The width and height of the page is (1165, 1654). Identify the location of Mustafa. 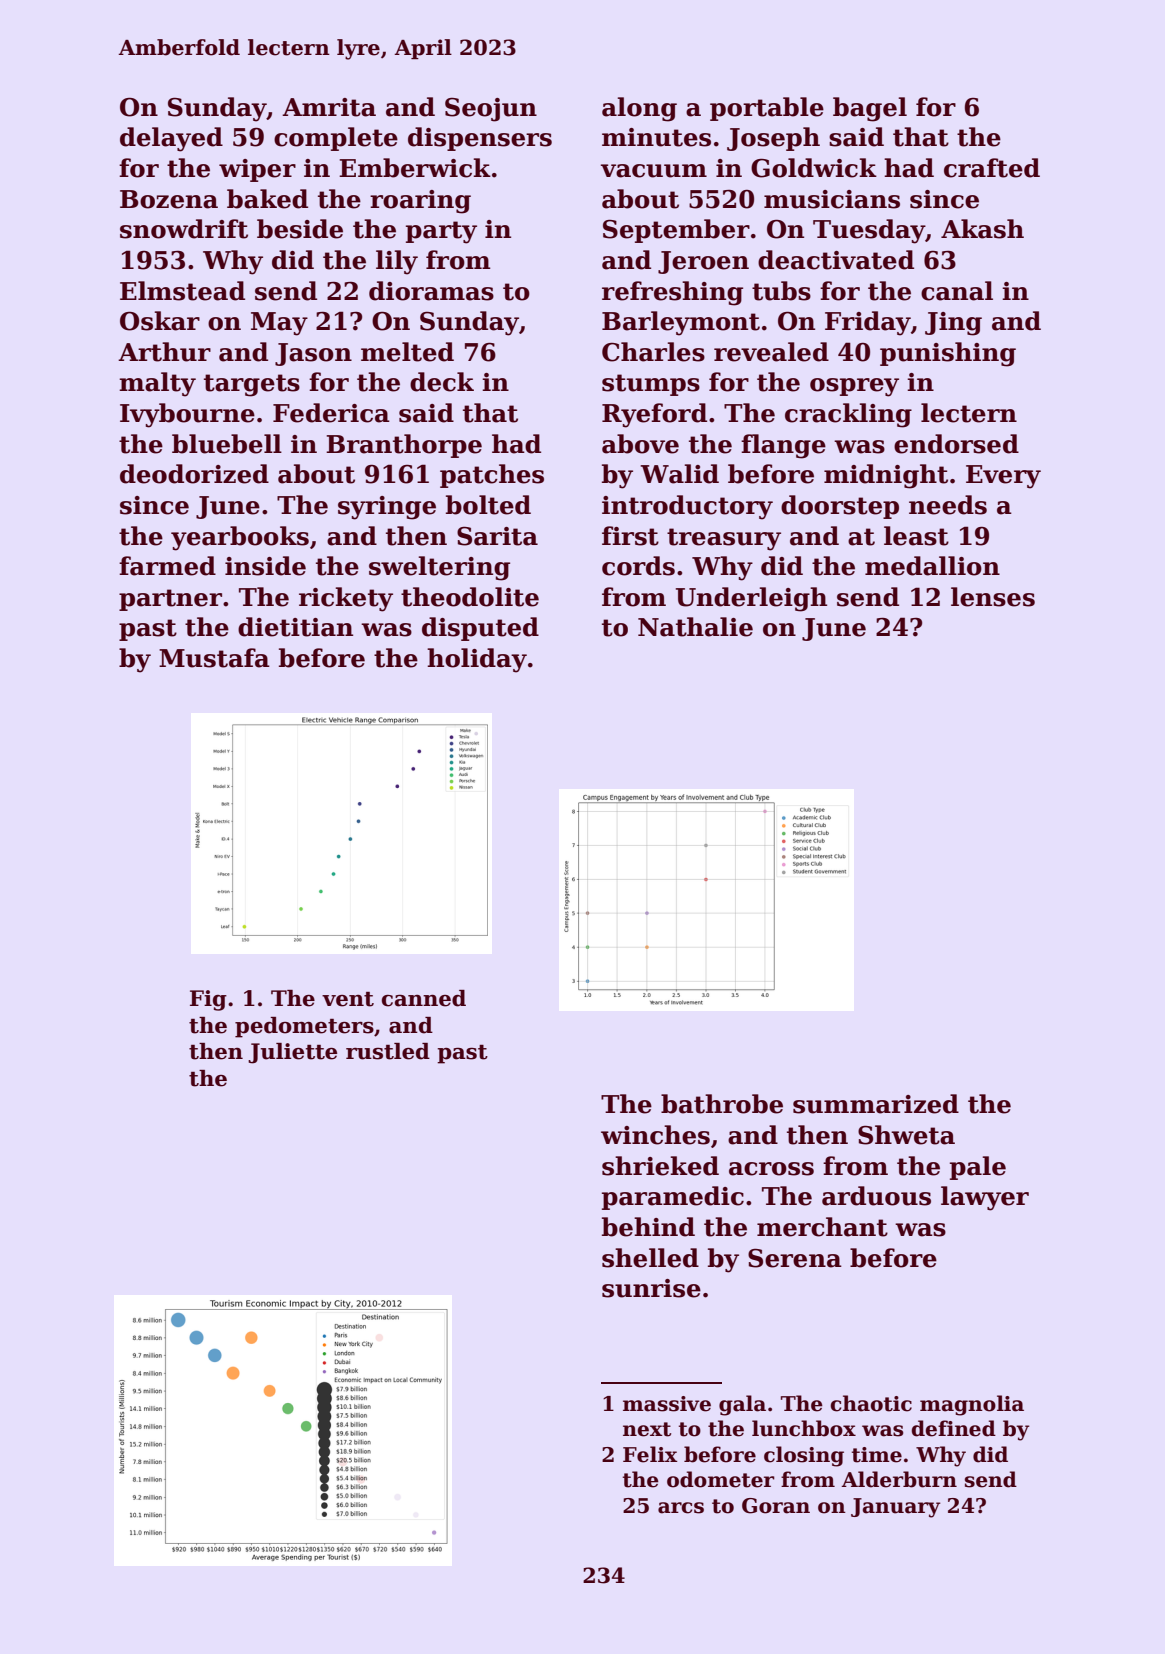
(214, 658).
